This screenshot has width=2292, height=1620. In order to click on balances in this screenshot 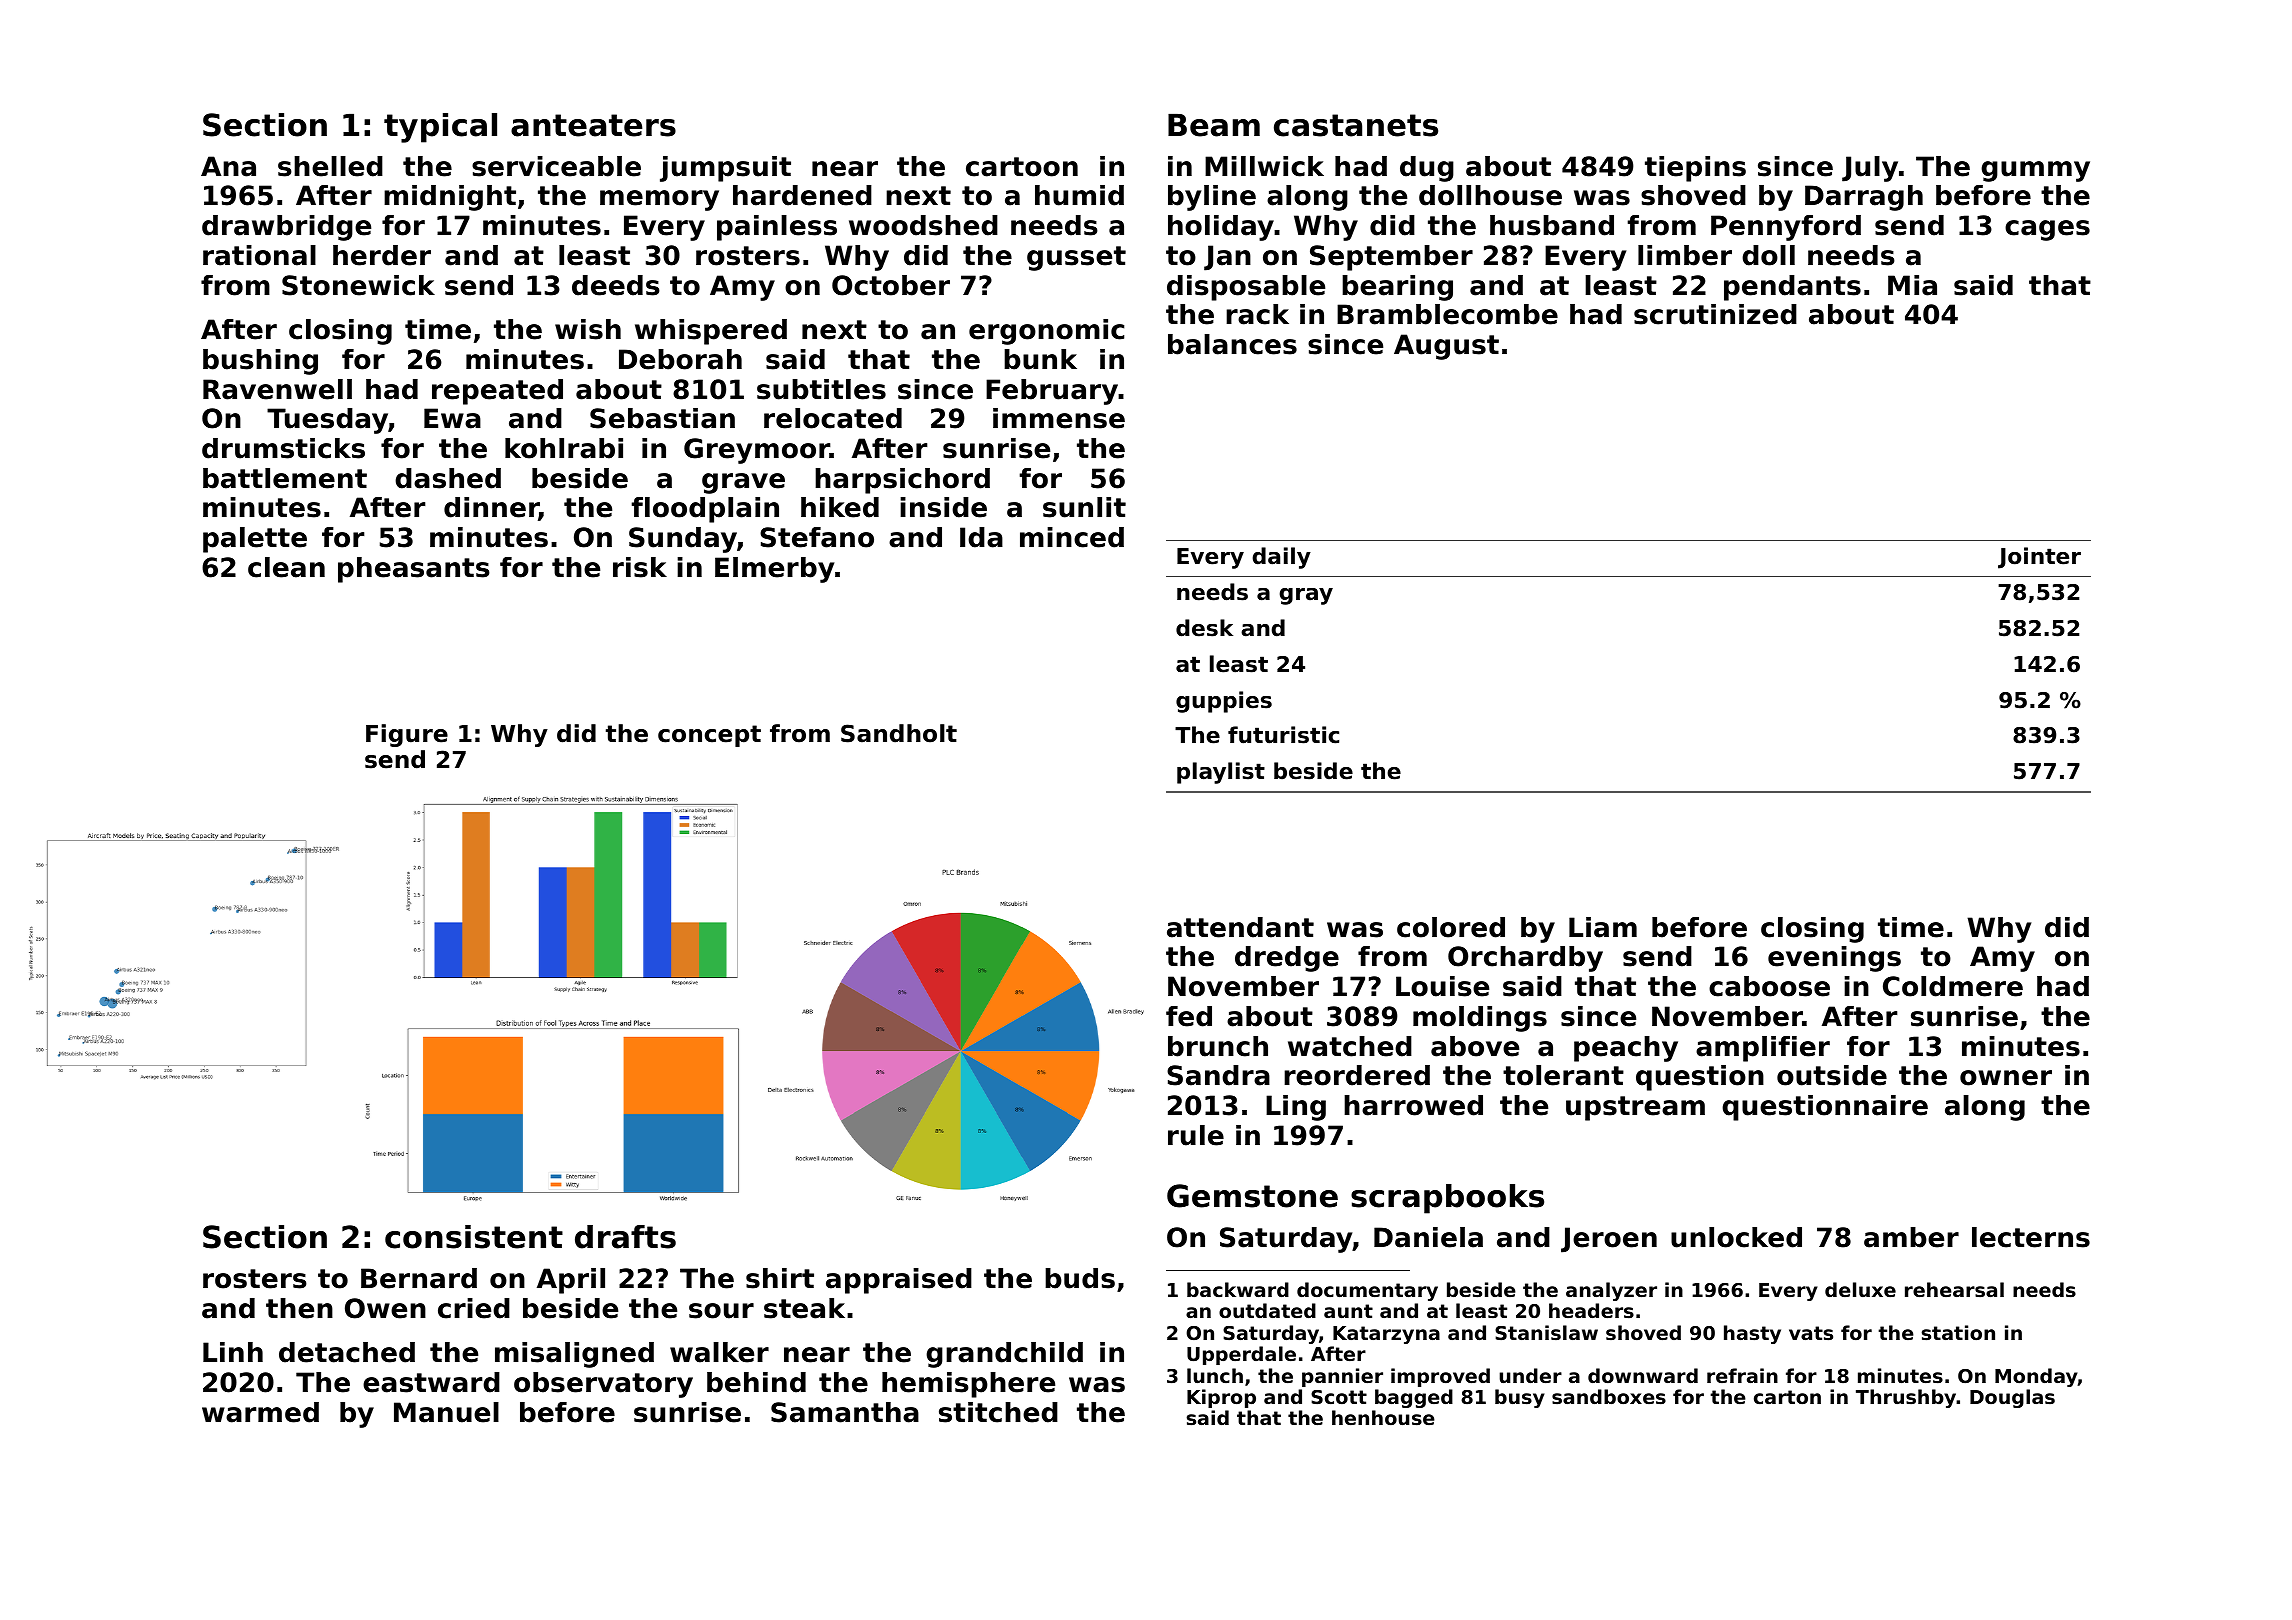, I will do `click(1232, 344)`.
